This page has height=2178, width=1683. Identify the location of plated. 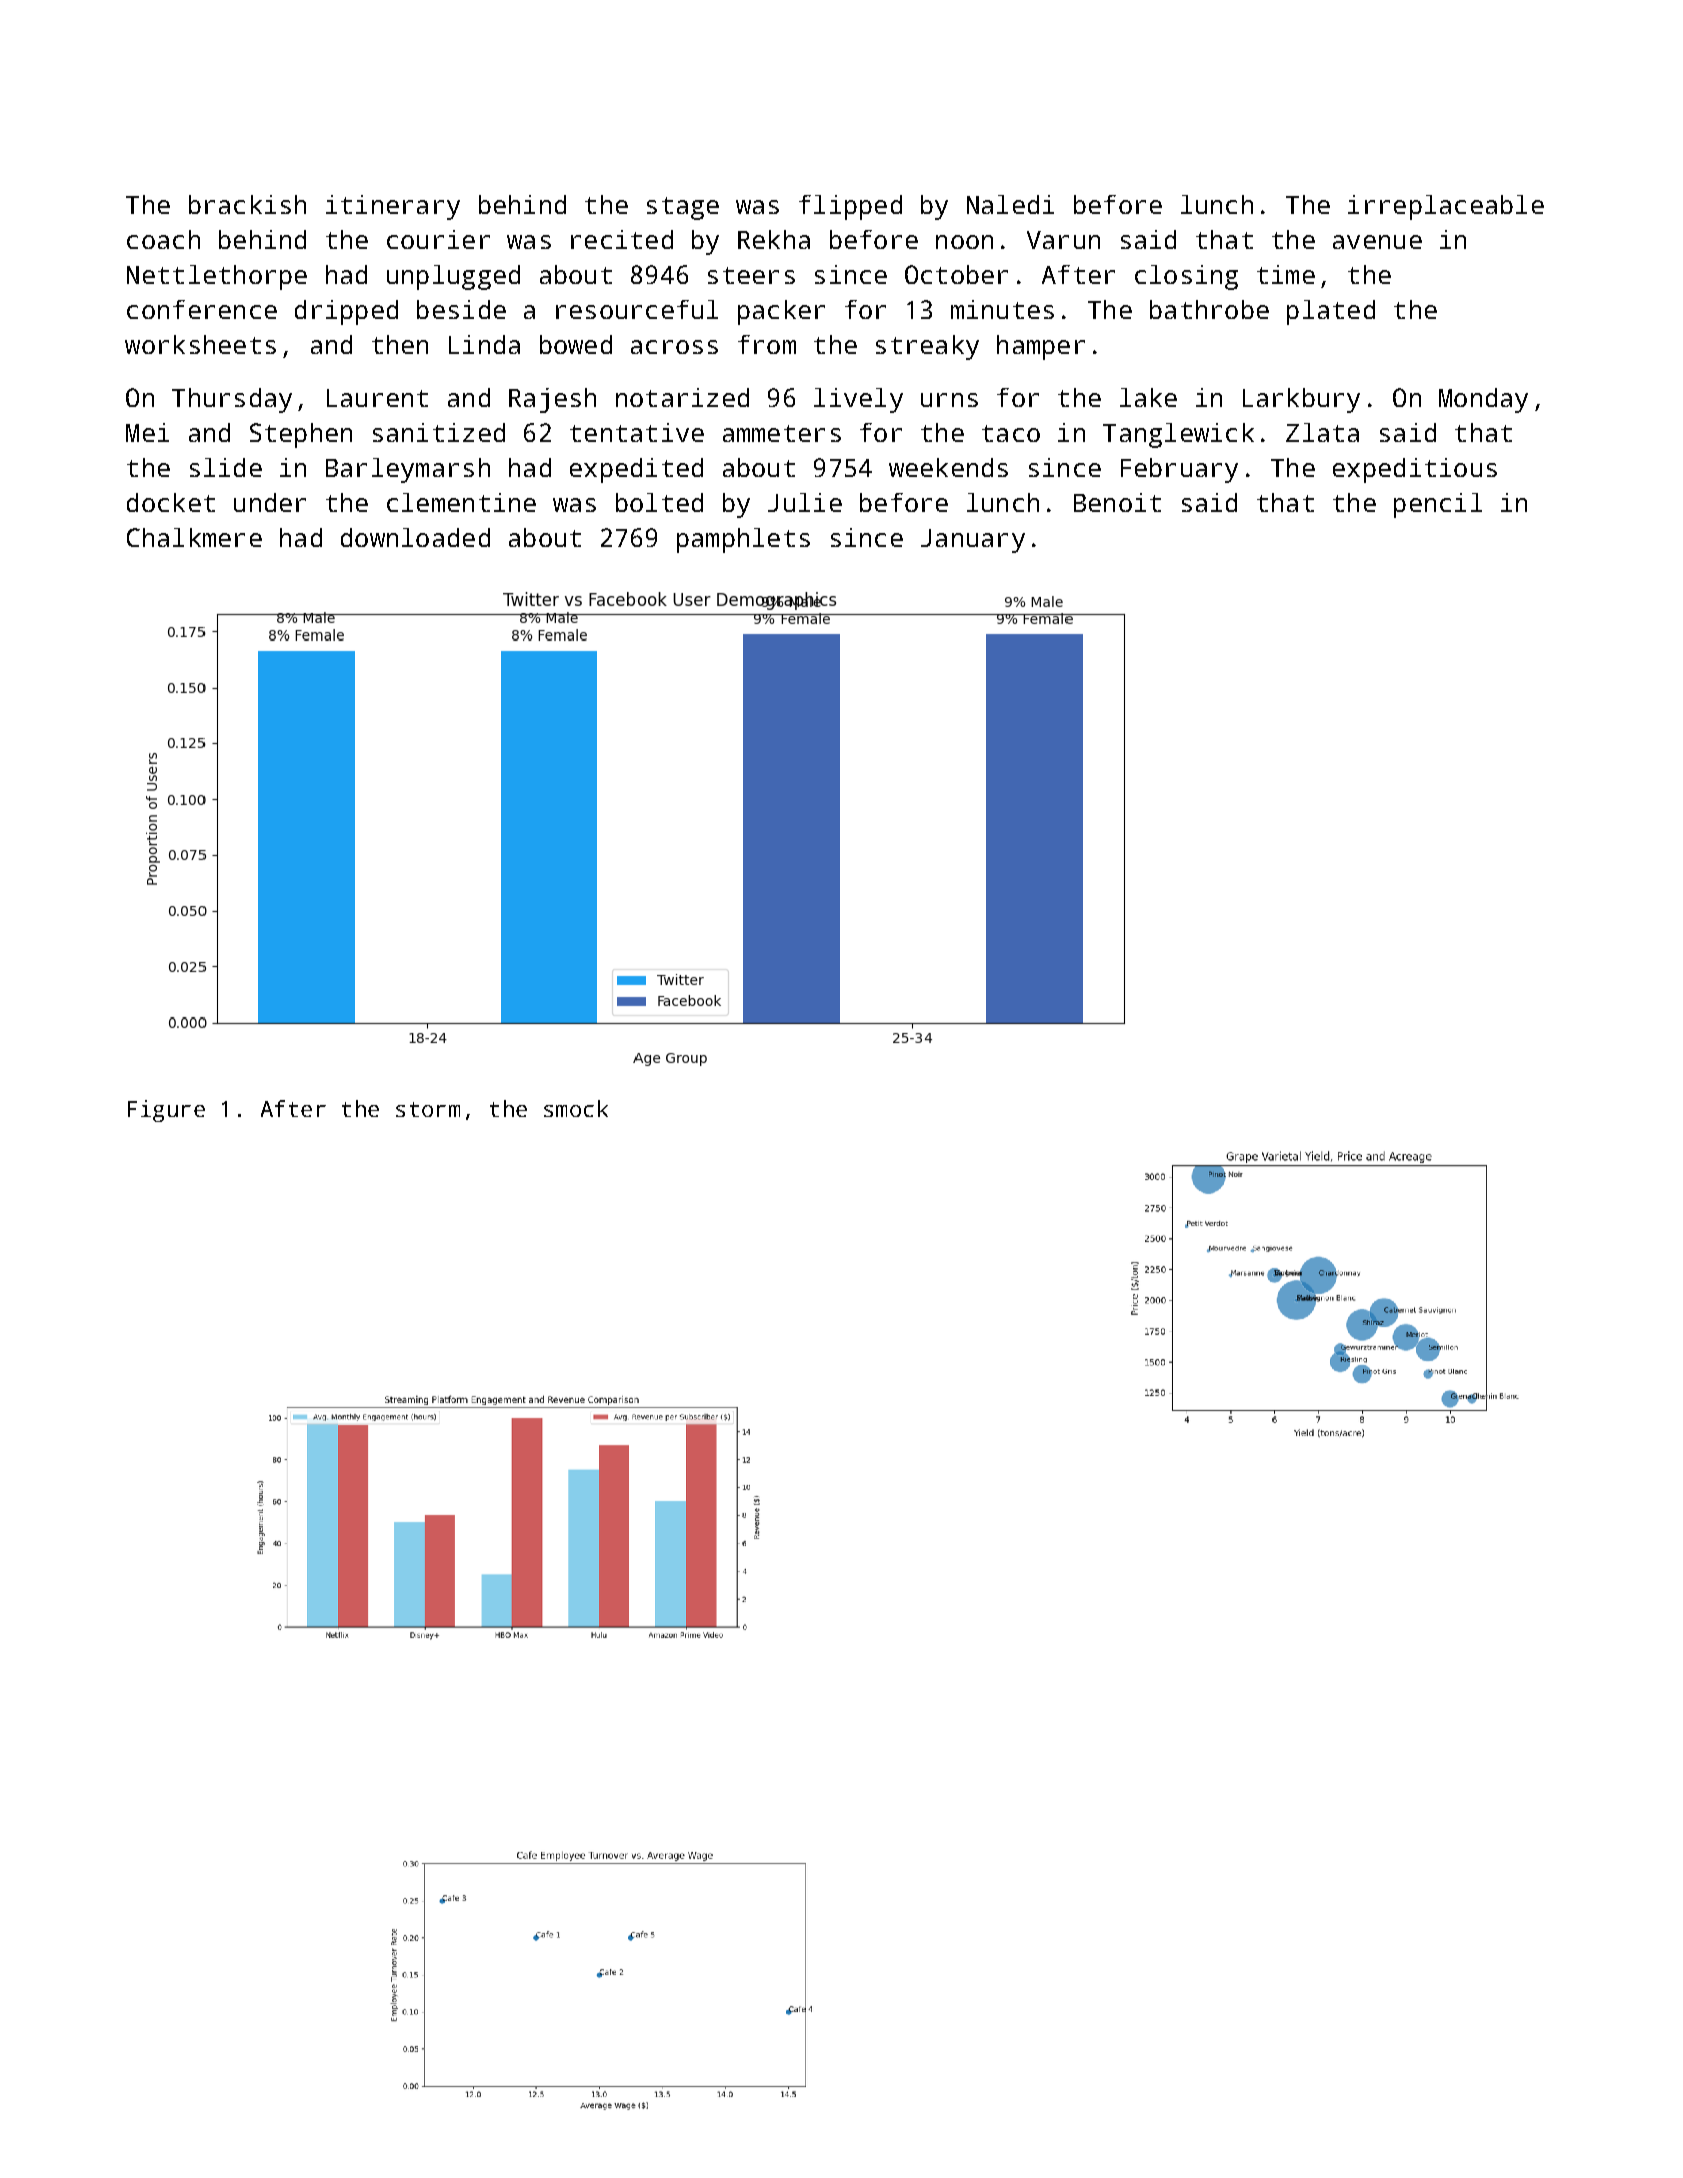
(1331, 312).
